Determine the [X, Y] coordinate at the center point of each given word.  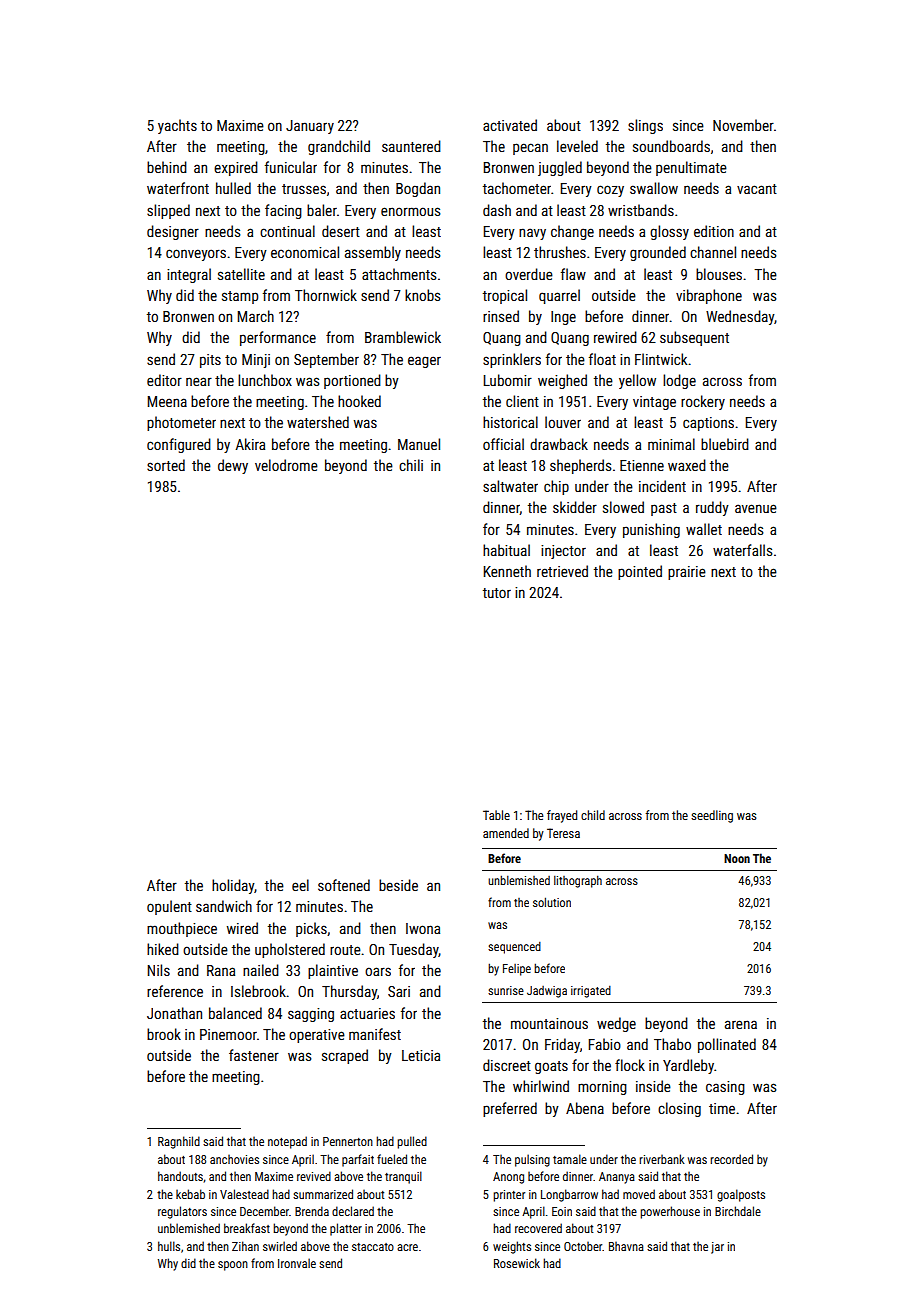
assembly [373, 253]
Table [496, 815]
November [743, 125]
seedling [712, 816]
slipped [168, 211]
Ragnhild [179, 1142]
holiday [233, 886]
